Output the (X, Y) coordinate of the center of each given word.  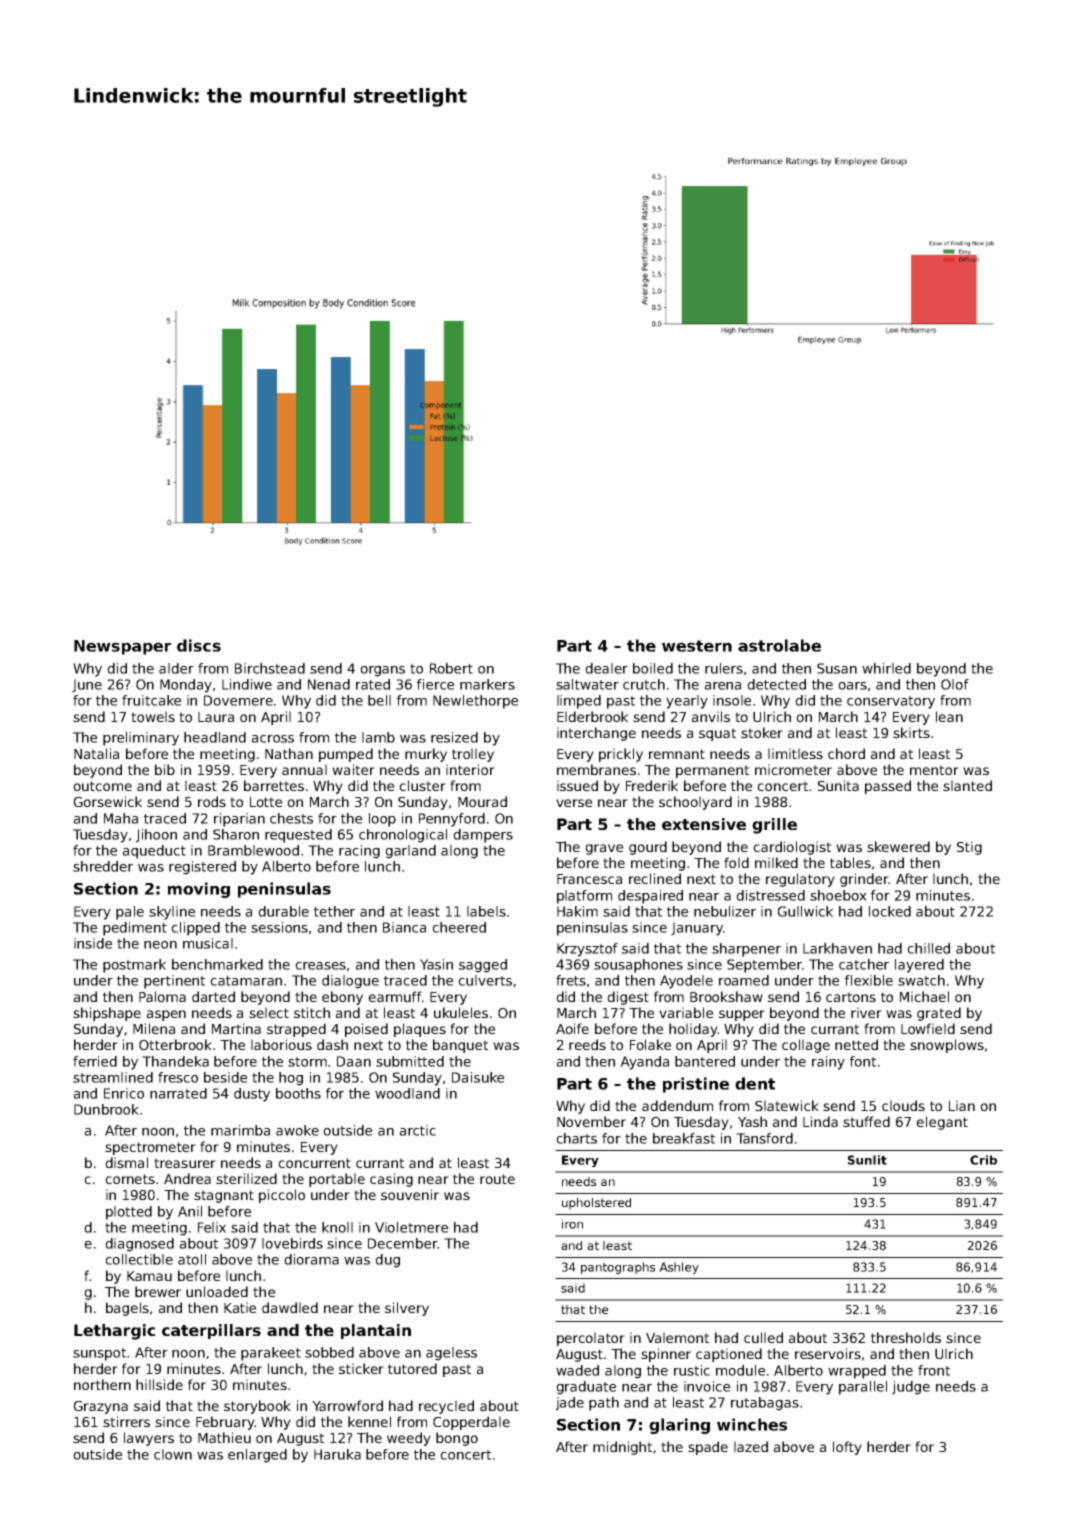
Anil (190, 1211)
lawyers (149, 1439)
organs (382, 671)
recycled (446, 1407)
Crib (983, 1160)
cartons (851, 997)
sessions (279, 927)
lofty (847, 1448)
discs (199, 645)
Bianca (404, 927)
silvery (407, 1309)
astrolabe (779, 645)
